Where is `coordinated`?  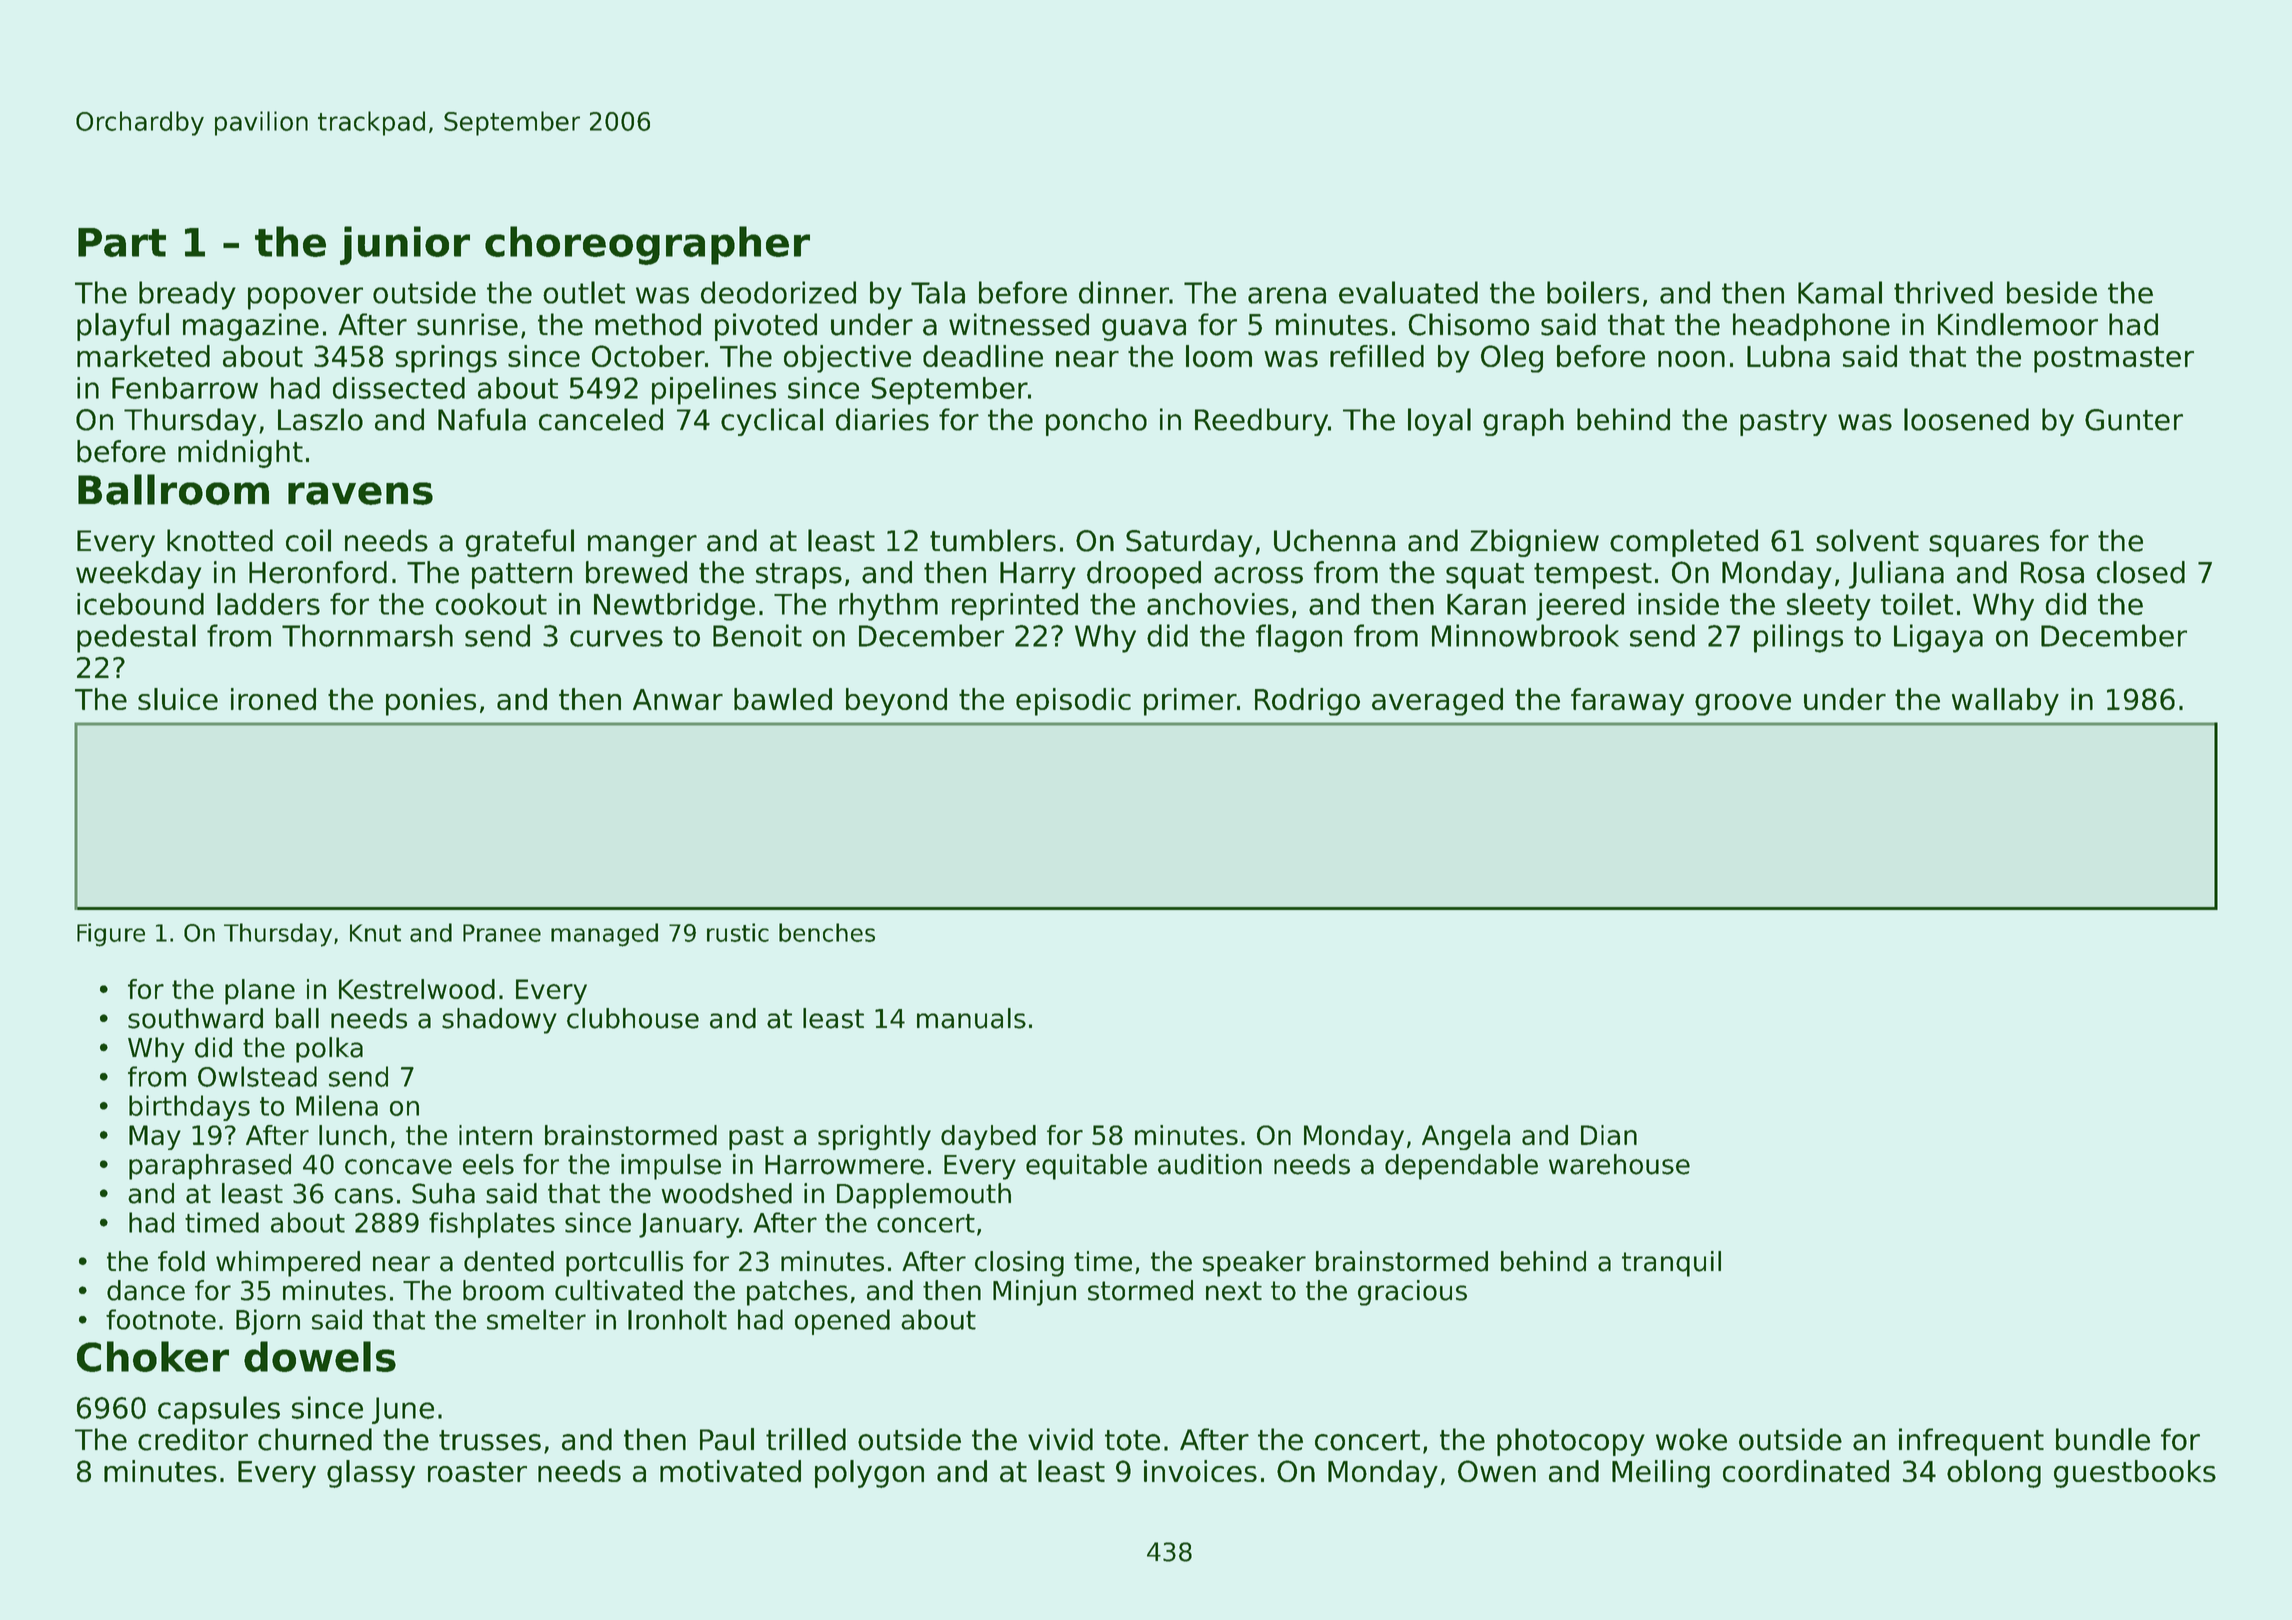 coordinated is located at coordinates (1806, 1471).
